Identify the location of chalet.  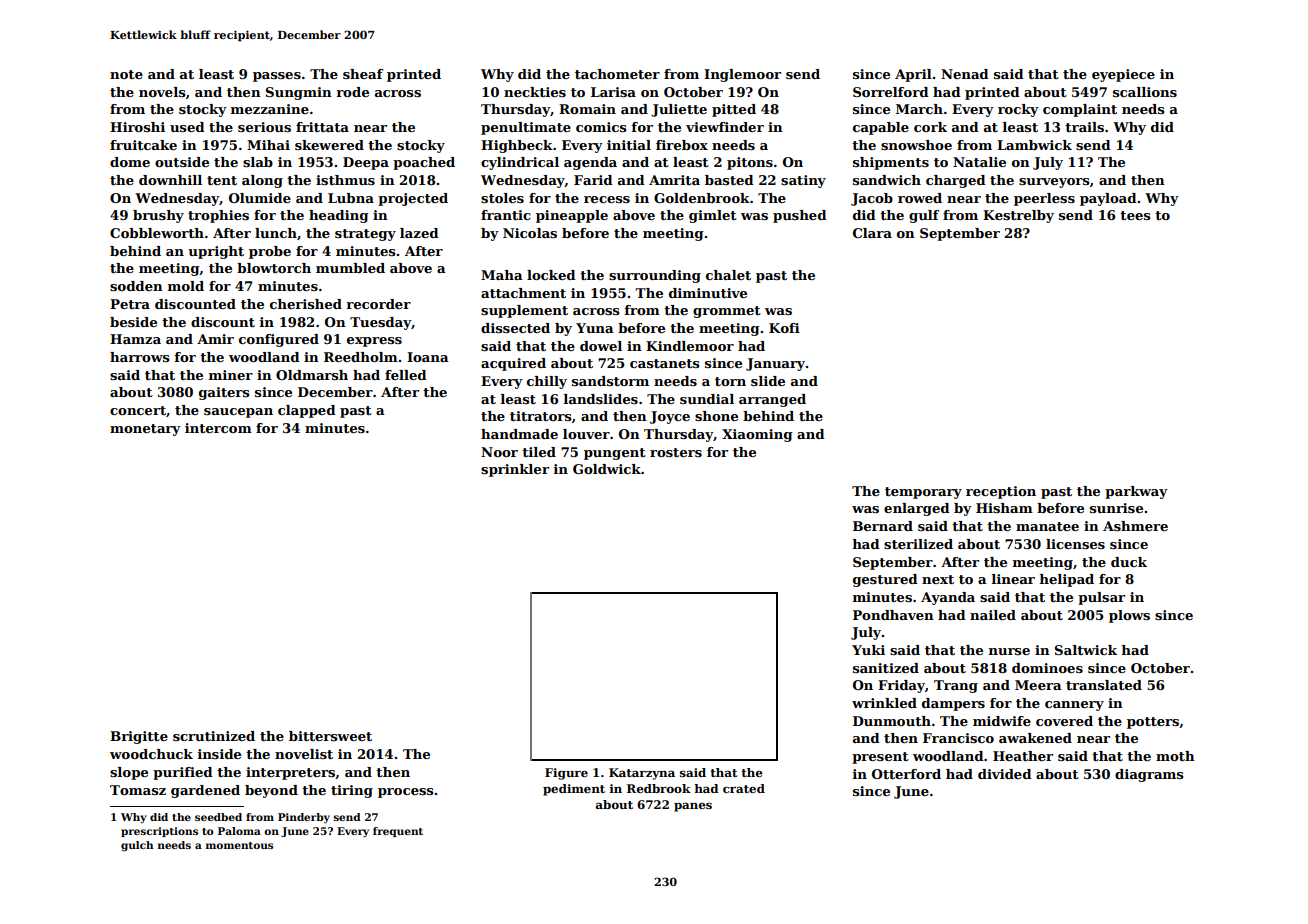
(728, 275).
